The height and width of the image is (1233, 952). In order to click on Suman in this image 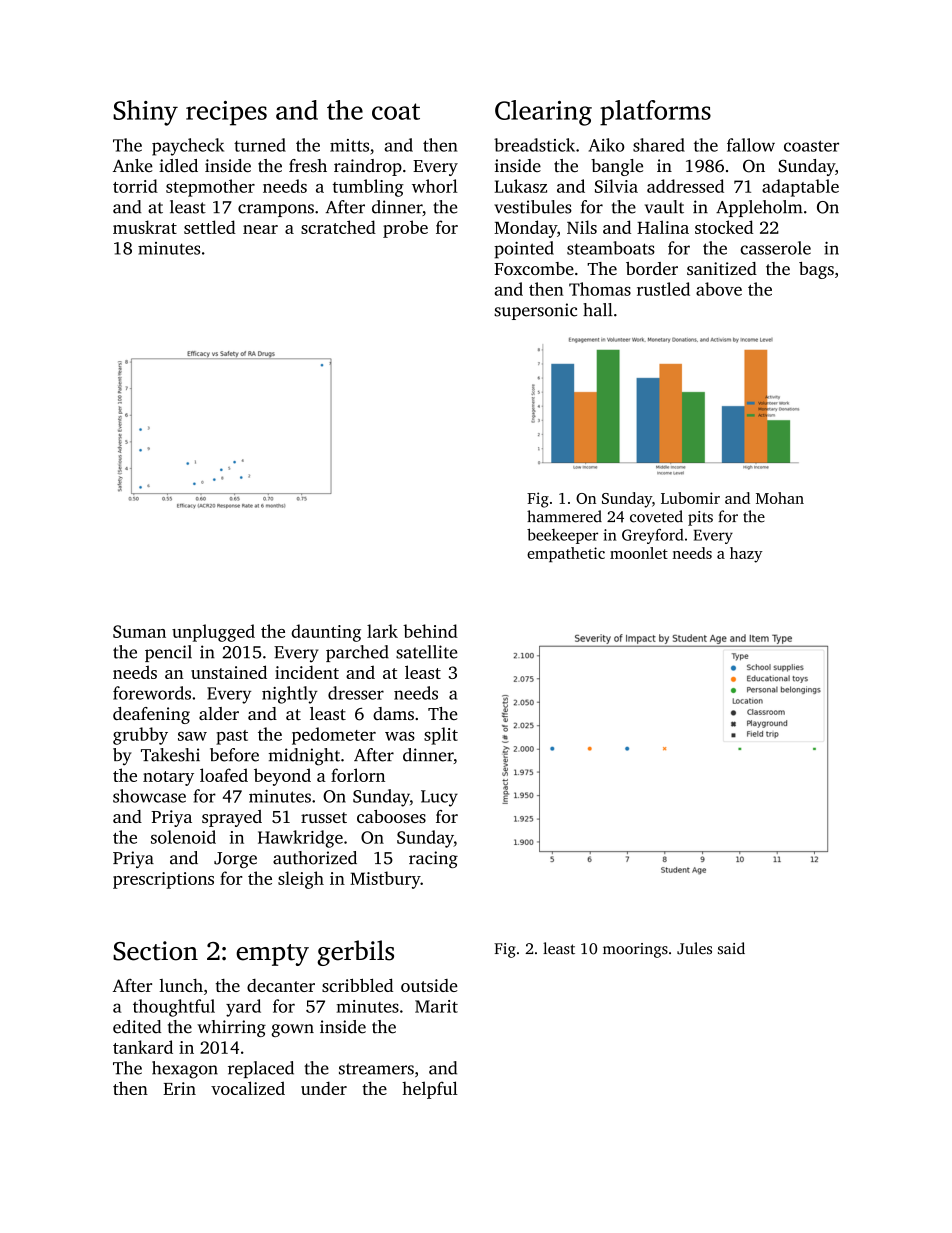, I will do `click(139, 631)`.
